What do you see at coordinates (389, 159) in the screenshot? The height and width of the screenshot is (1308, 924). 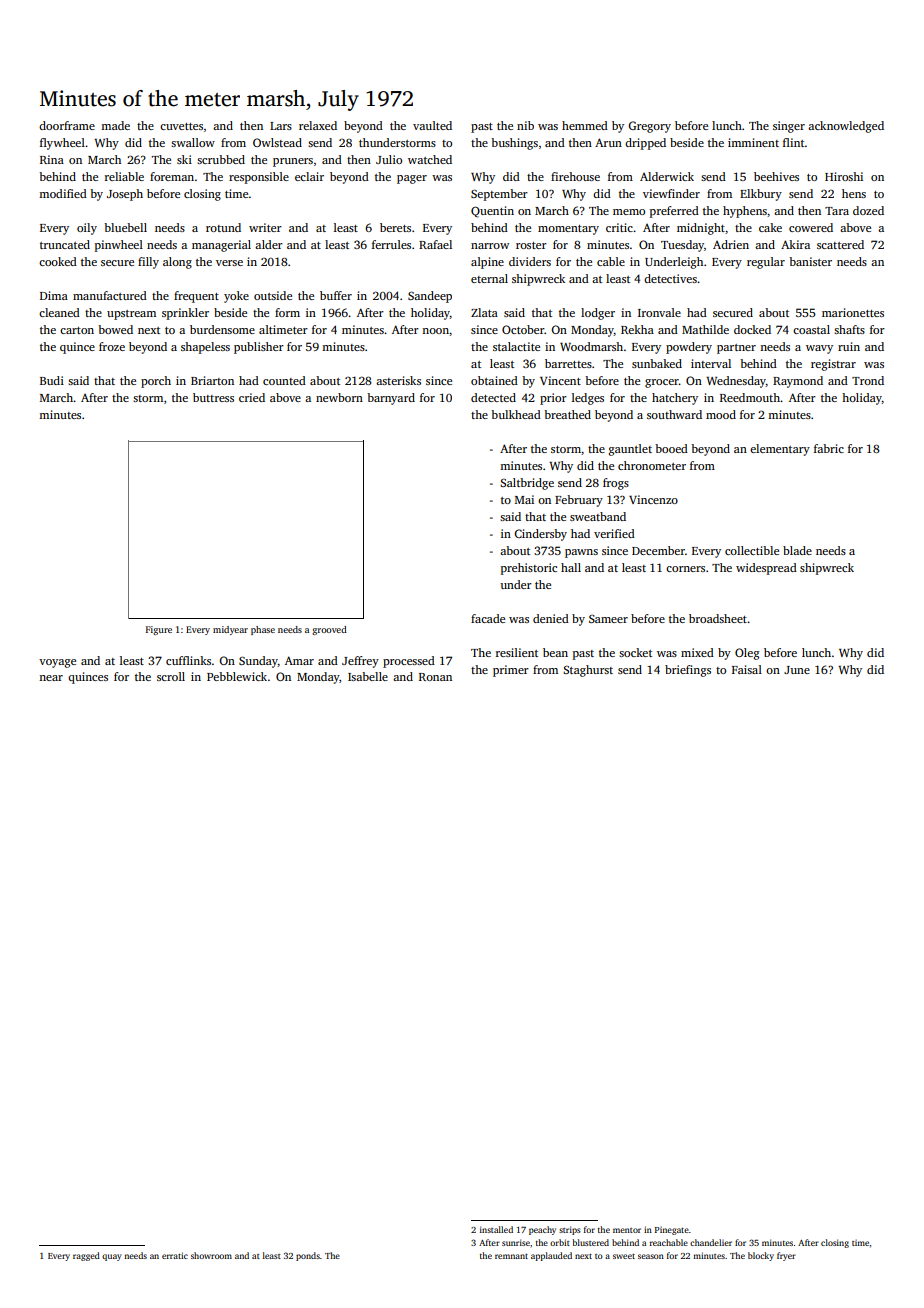 I see `Julio` at bounding box center [389, 159].
